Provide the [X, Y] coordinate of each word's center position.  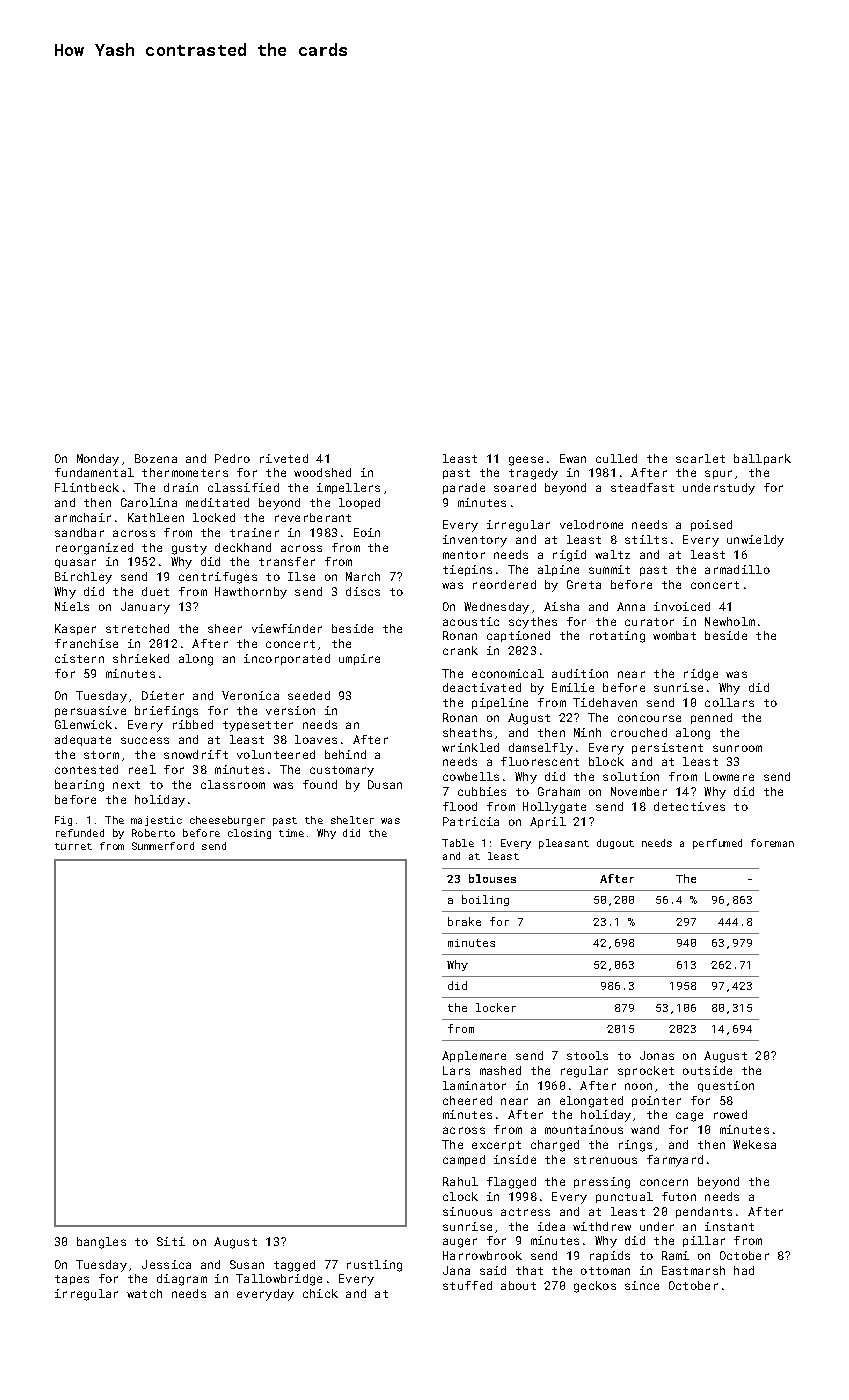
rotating [617, 637]
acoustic [471, 621]
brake [464, 921]
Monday [98, 460]
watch [144, 1293]
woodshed [322, 472]
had [744, 1270]
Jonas [657, 1055]
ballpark [762, 459]
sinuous [467, 1211]
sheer [225, 628]
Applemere [474, 1056]
